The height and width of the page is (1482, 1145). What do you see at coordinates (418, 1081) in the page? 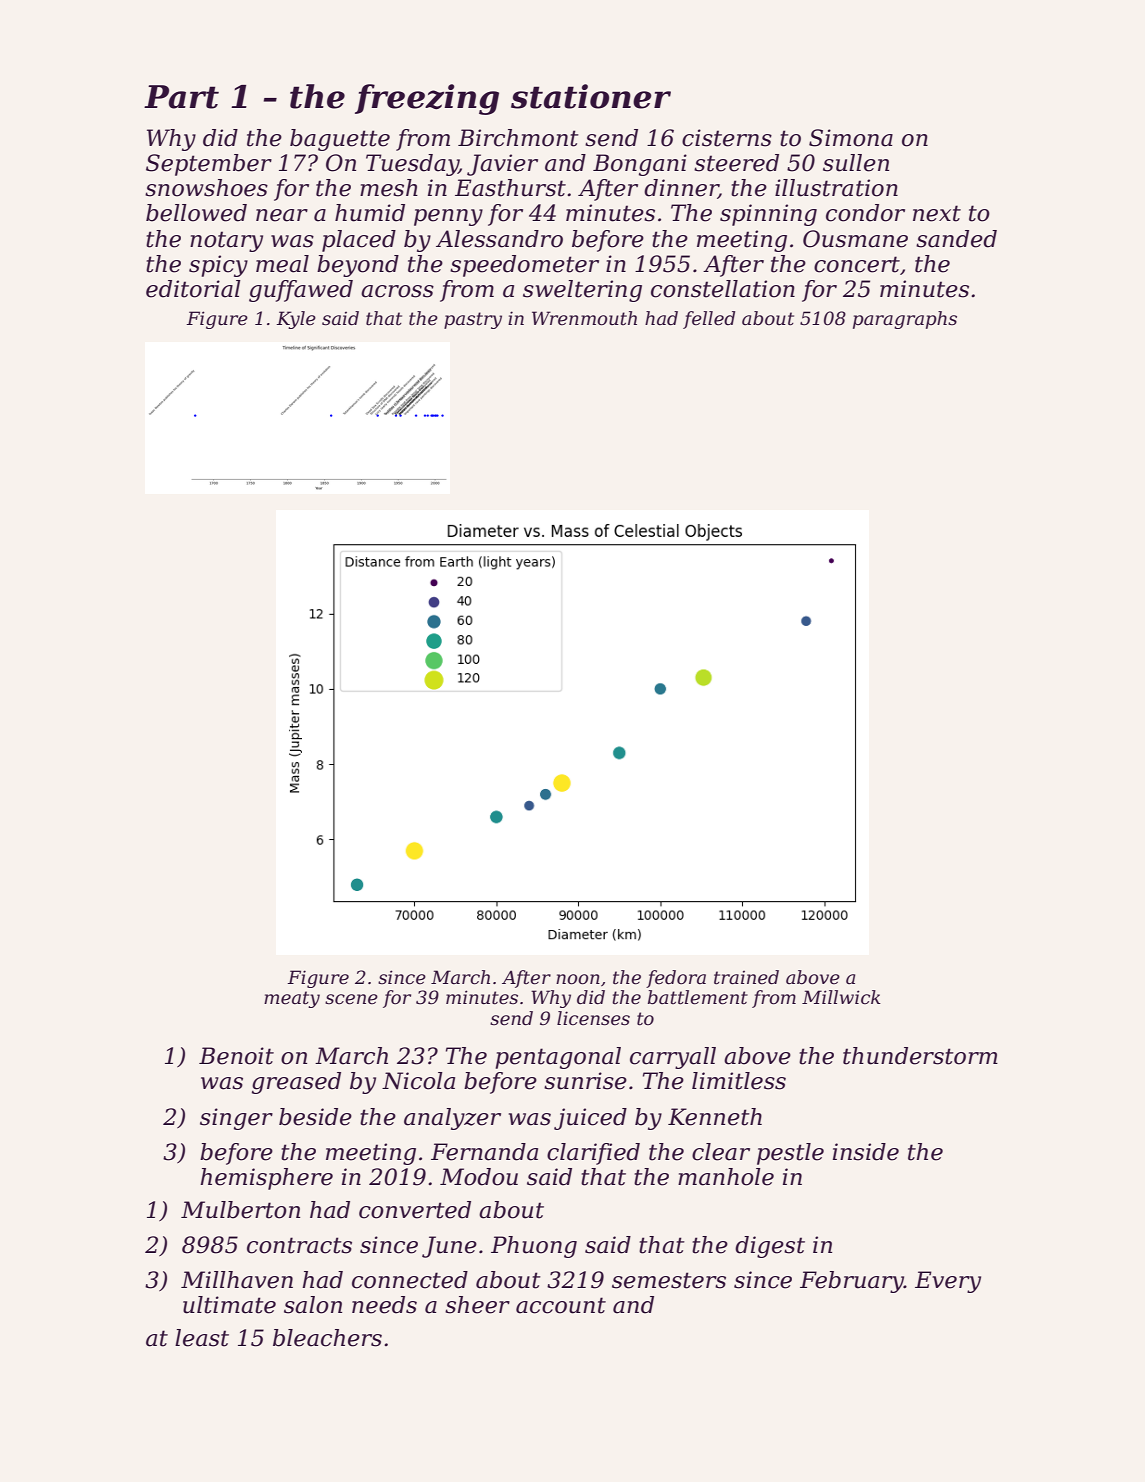
I see `Nicola` at bounding box center [418, 1081].
